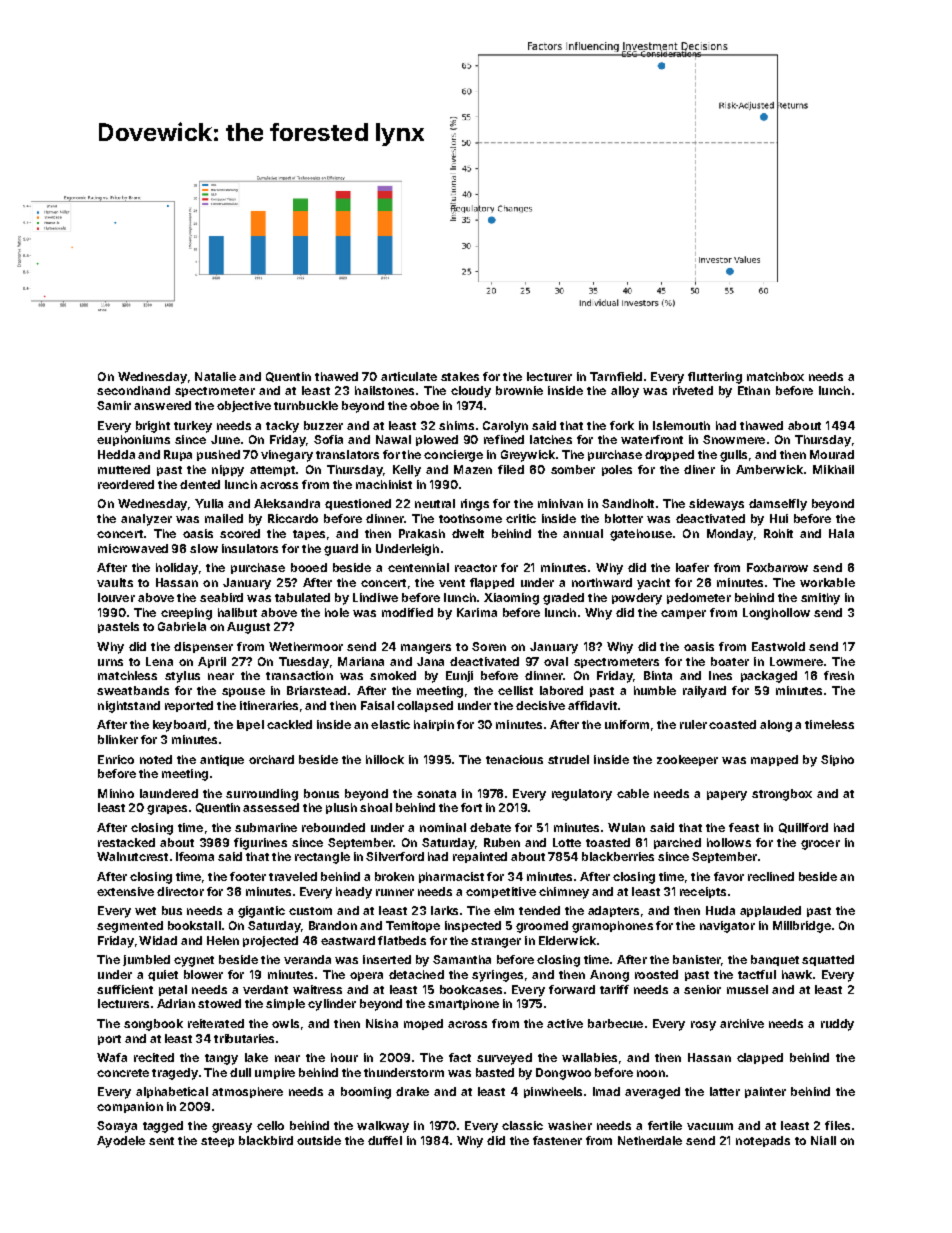  Describe the element at coordinates (522, 1125) in the screenshot. I see `classic` at that location.
